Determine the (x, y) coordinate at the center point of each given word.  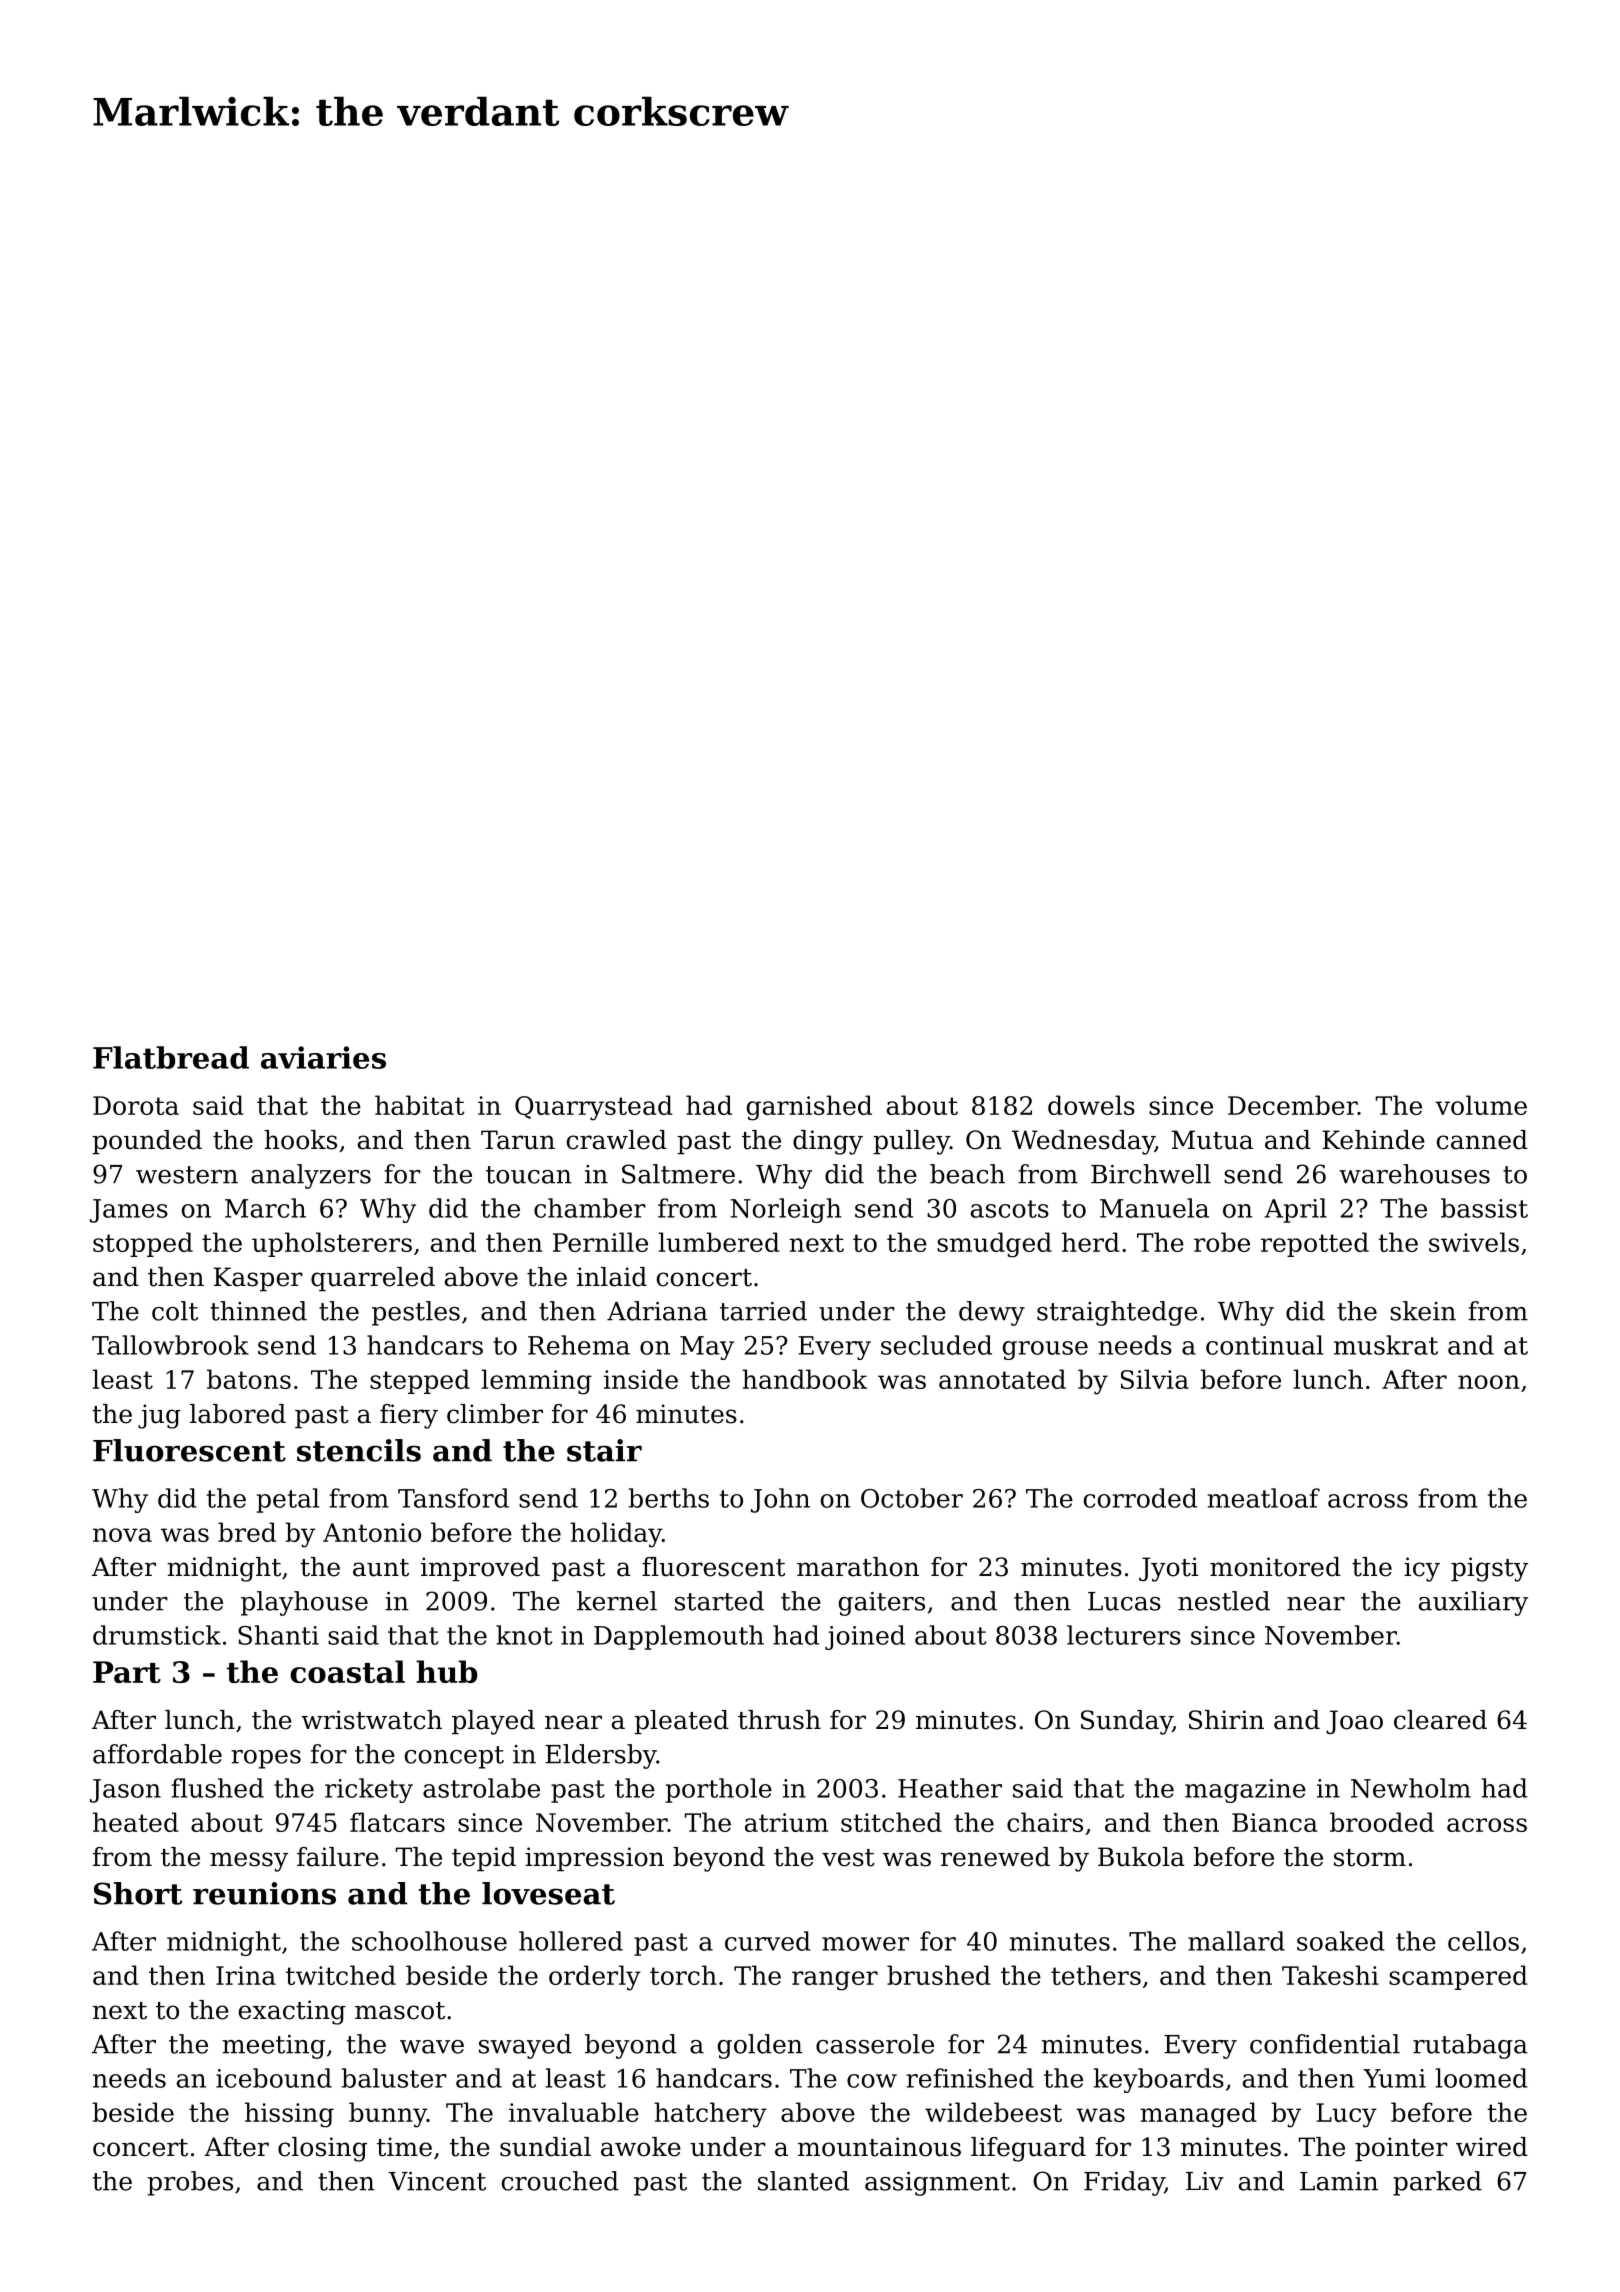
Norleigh (786, 1210)
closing (322, 2149)
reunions (264, 1893)
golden (760, 2046)
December (1292, 1105)
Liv (1205, 2181)
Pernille (600, 1242)
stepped (420, 1381)
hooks (300, 1140)
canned (1482, 1140)
